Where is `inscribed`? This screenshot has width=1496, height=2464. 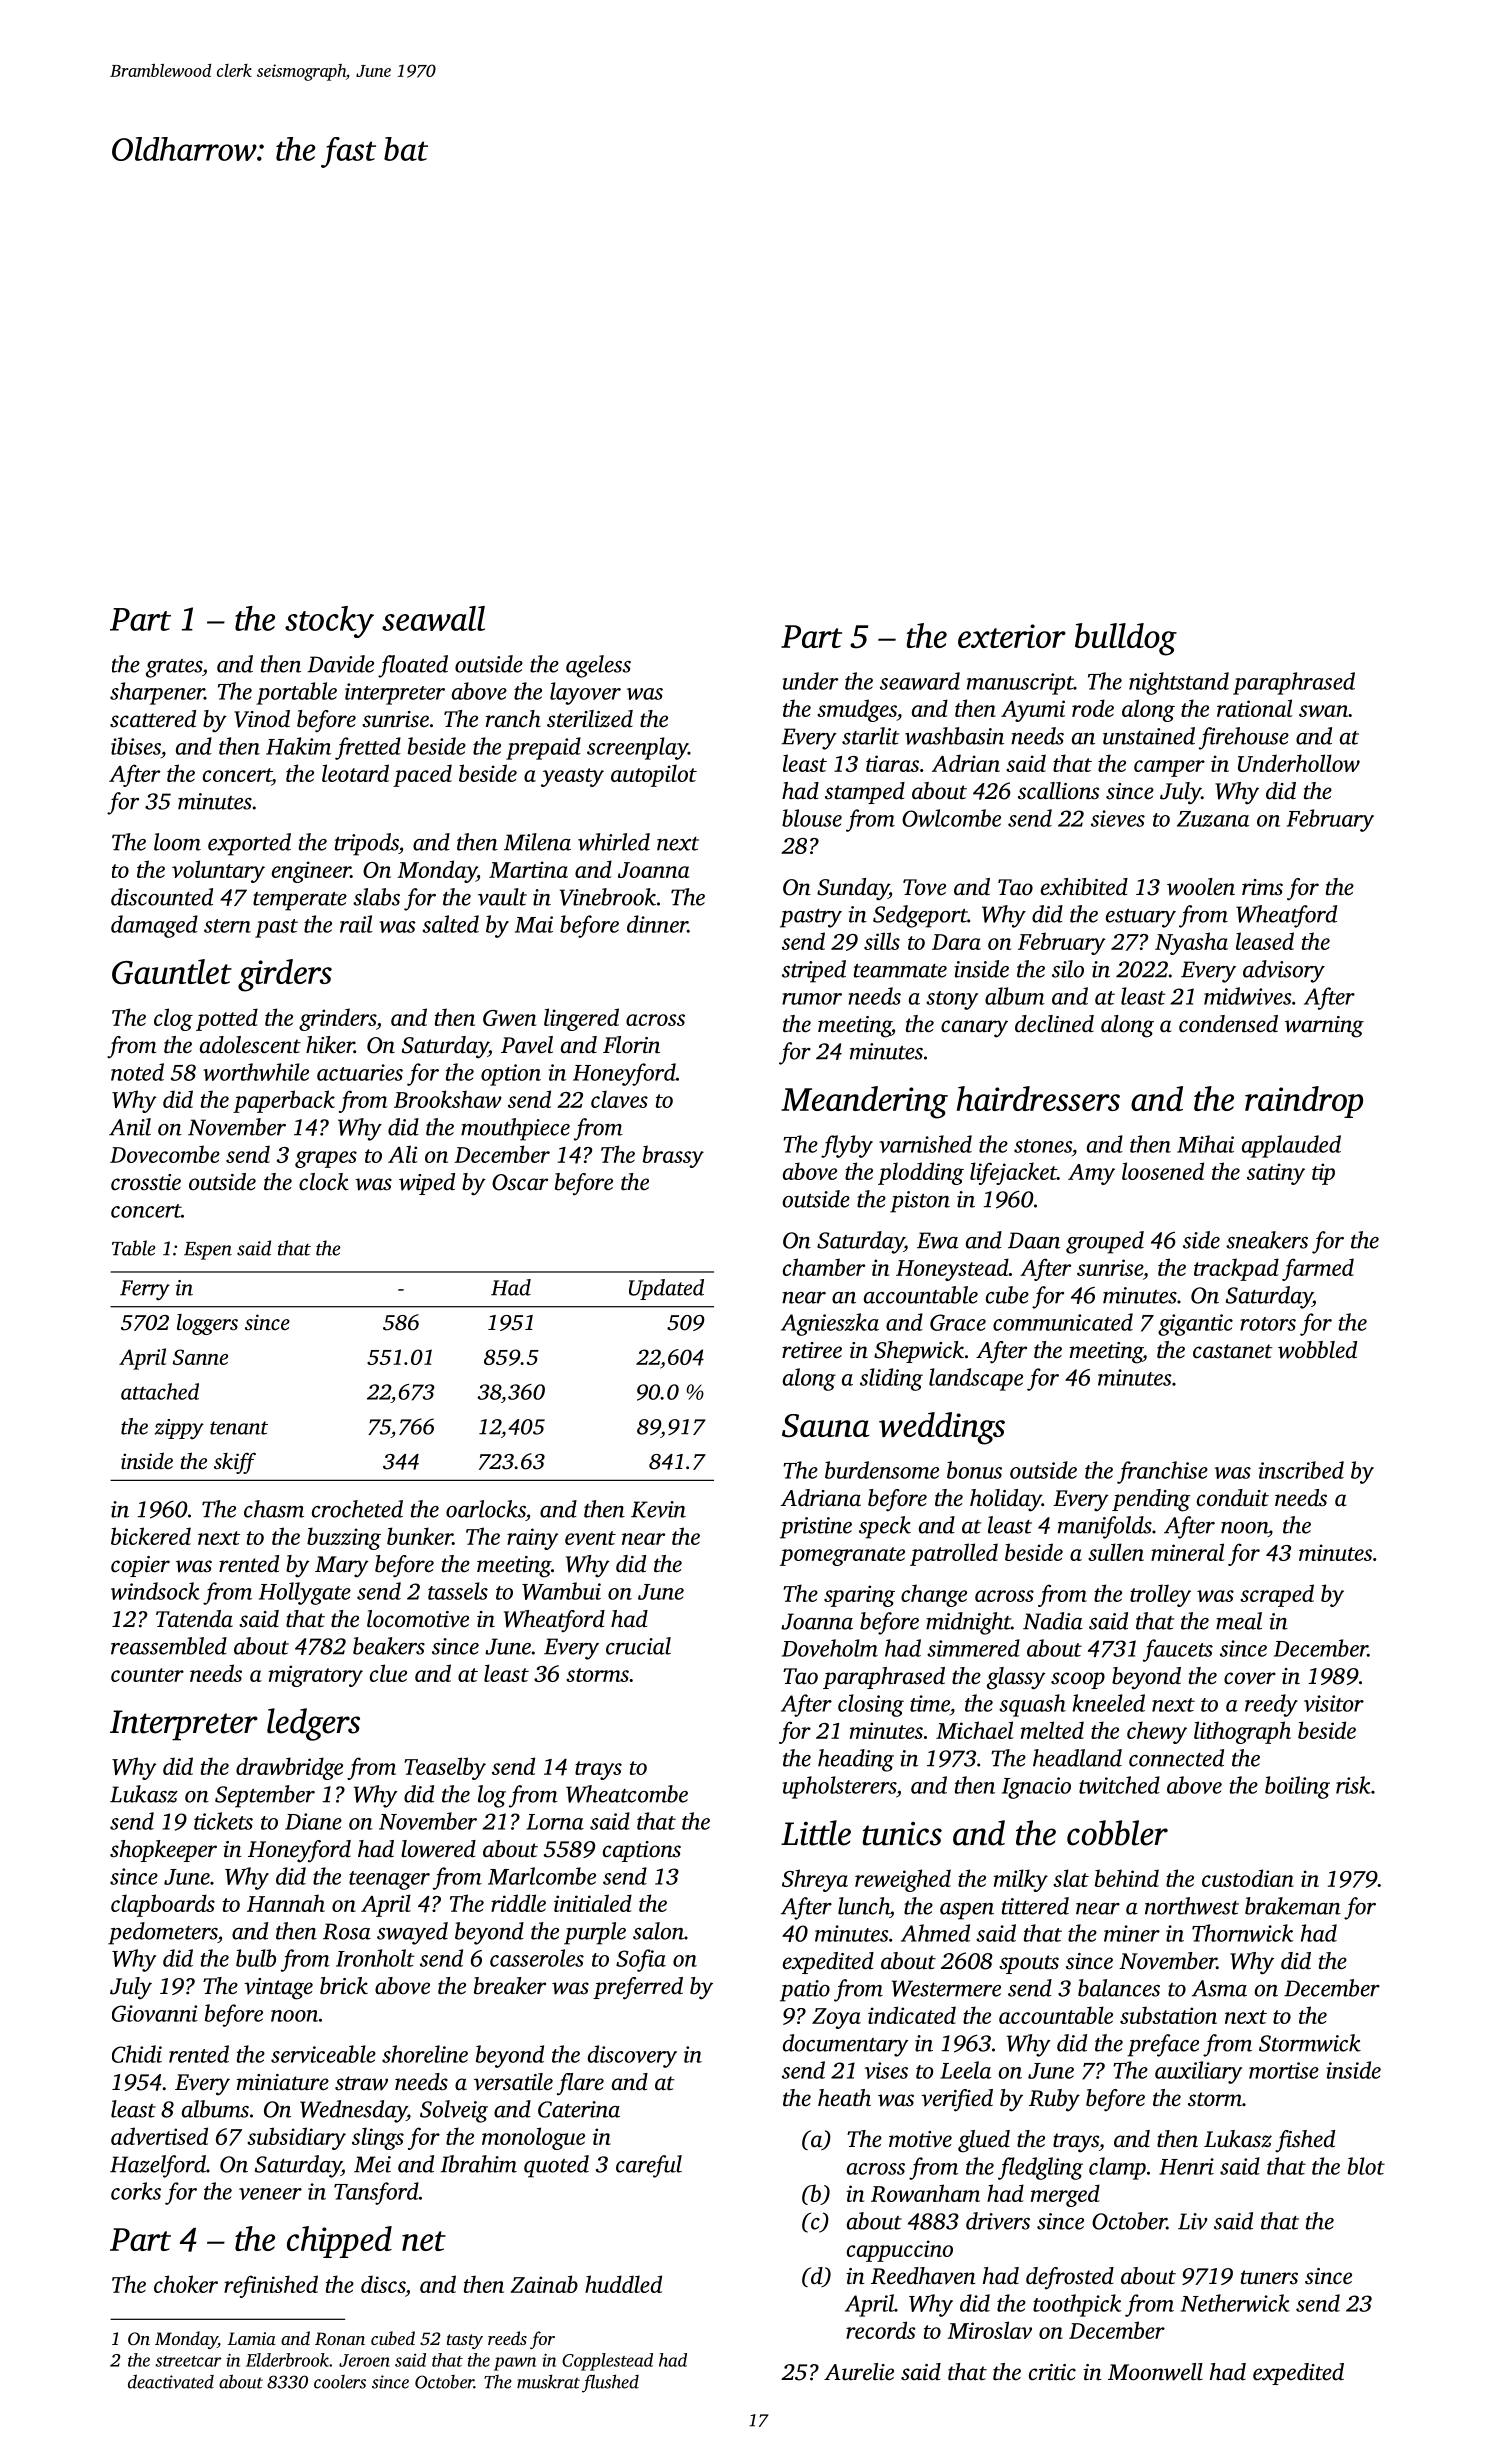
inscribed is located at coordinates (1301, 1470).
